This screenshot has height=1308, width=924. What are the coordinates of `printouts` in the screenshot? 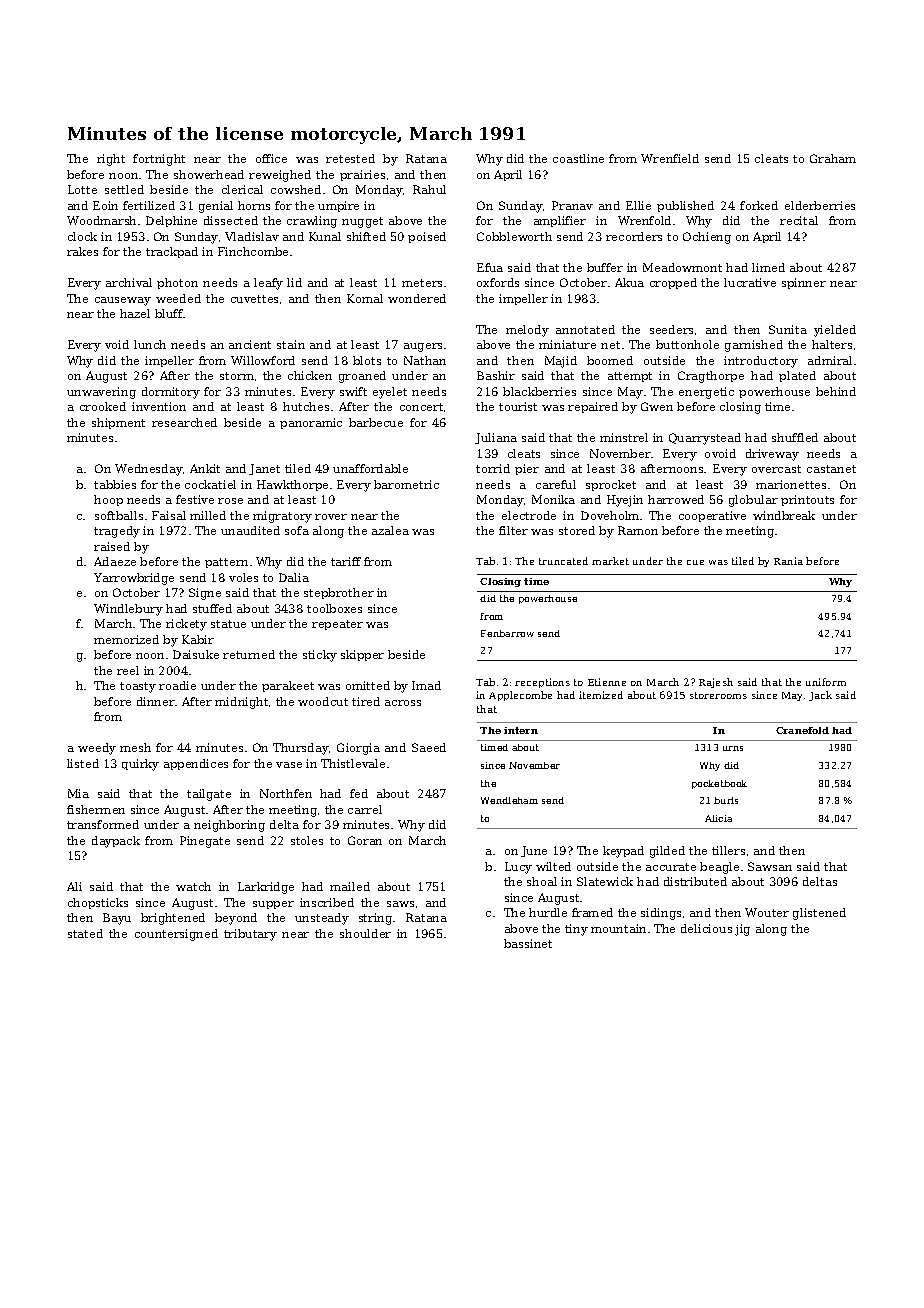 It's located at (807, 500).
